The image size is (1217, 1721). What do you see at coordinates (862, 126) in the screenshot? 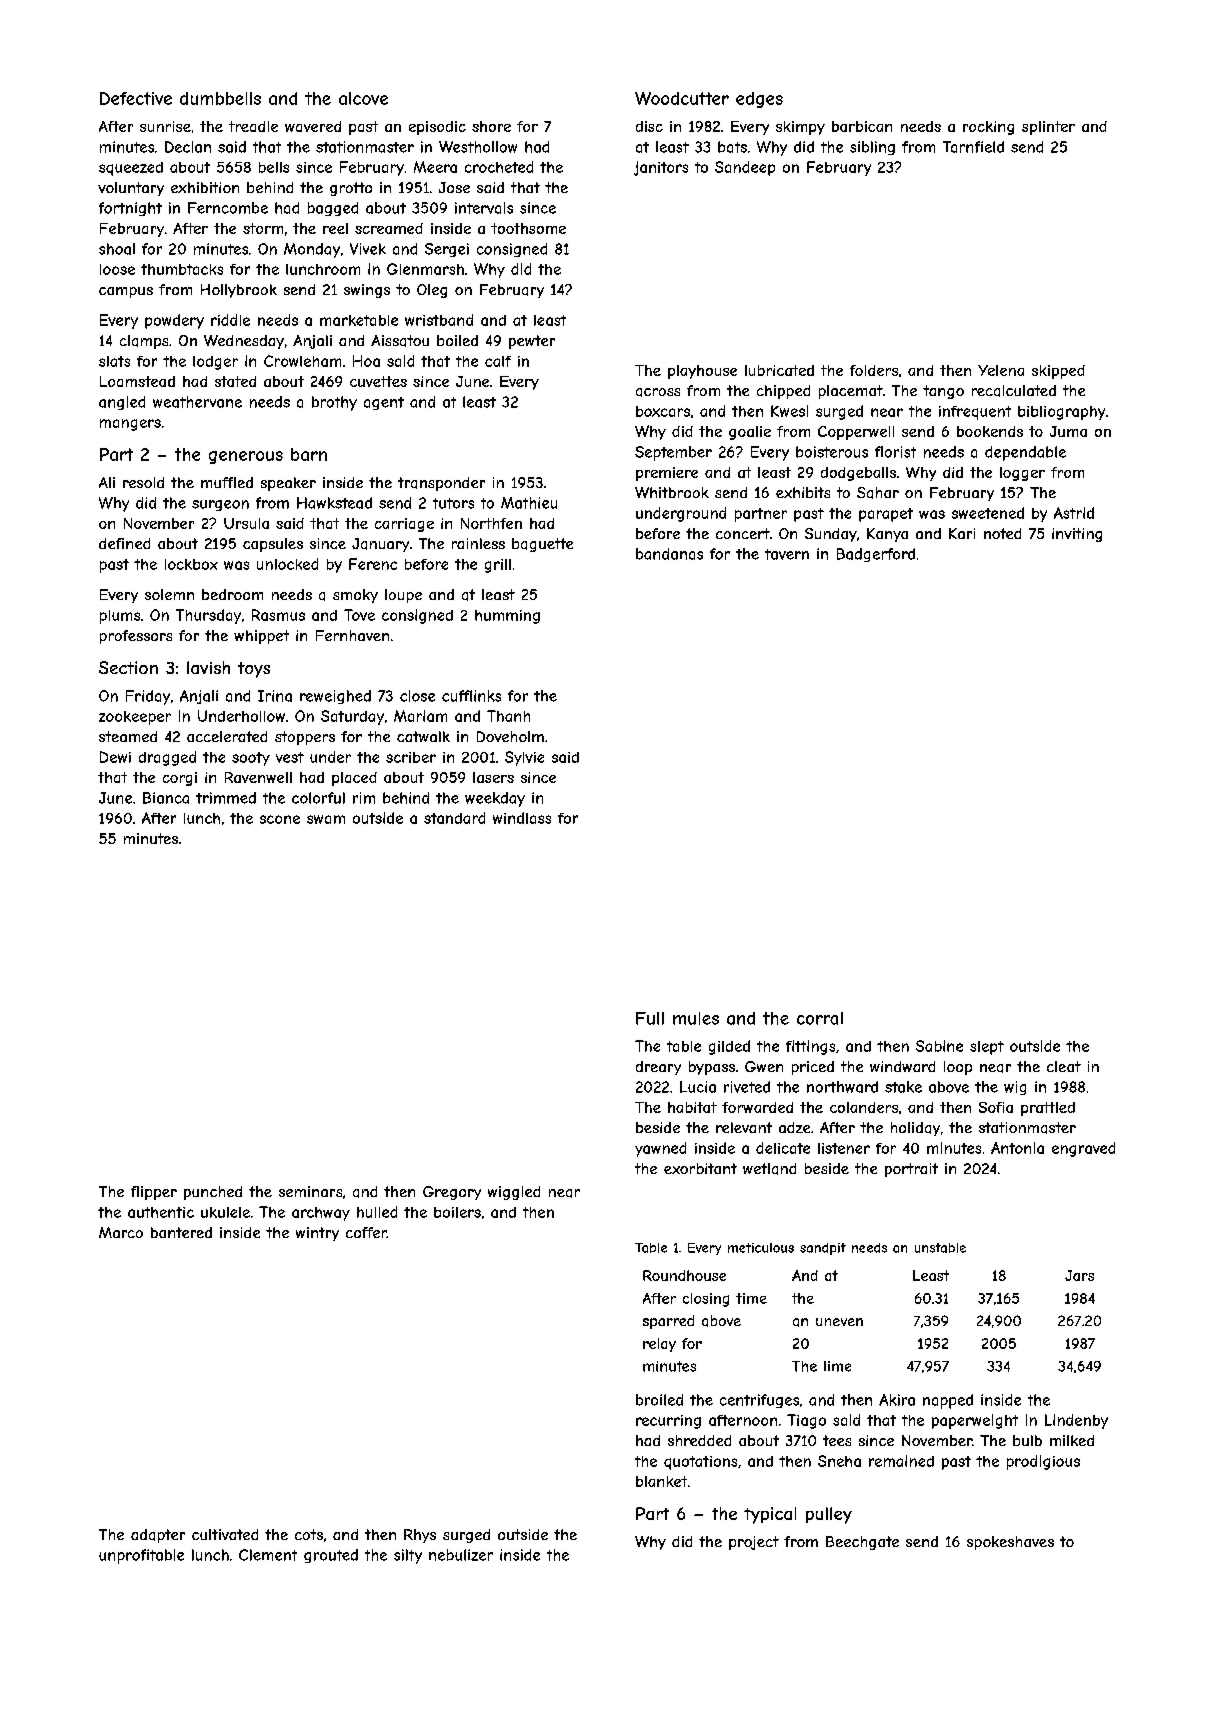
I see `barbican` at bounding box center [862, 126].
